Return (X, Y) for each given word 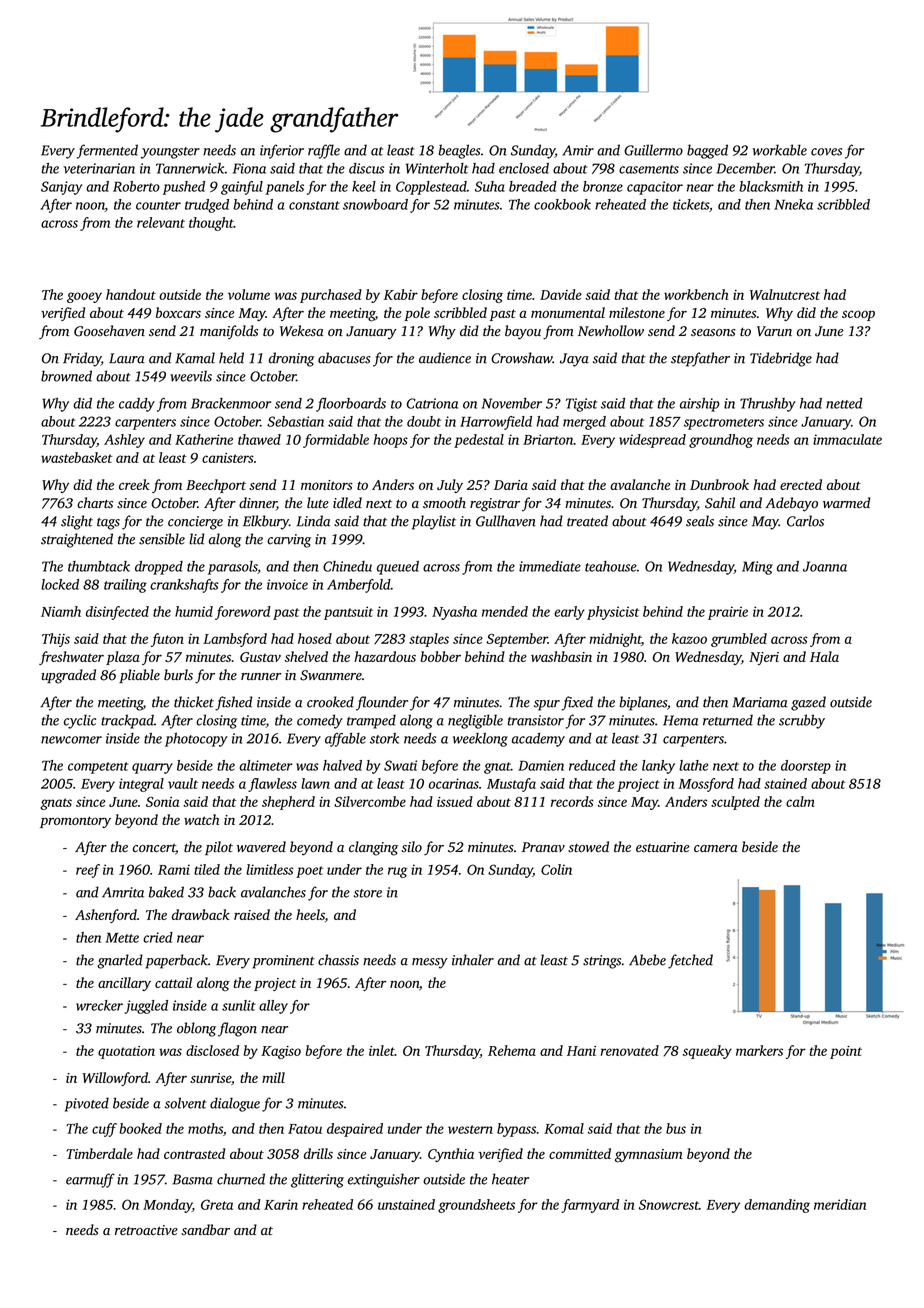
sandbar (205, 1230)
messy (430, 963)
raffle (324, 151)
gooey (84, 297)
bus (676, 1128)
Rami (174, 869)
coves (826, 152)
